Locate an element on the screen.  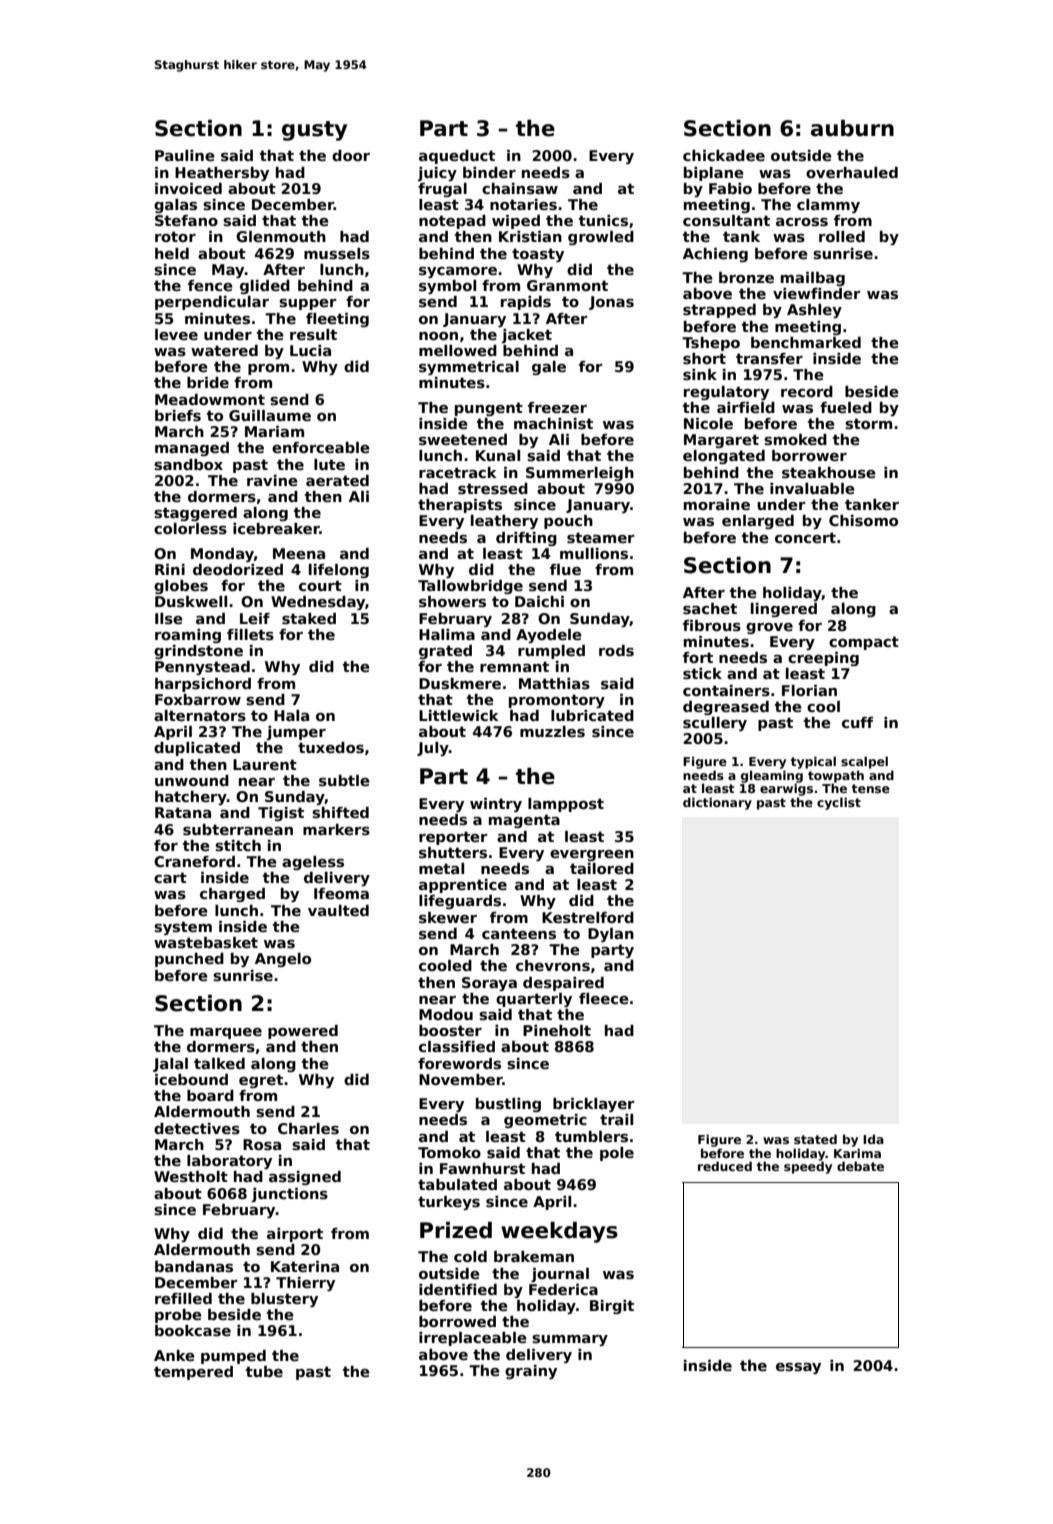
tuxedos is located at coordinates (331, 747).
